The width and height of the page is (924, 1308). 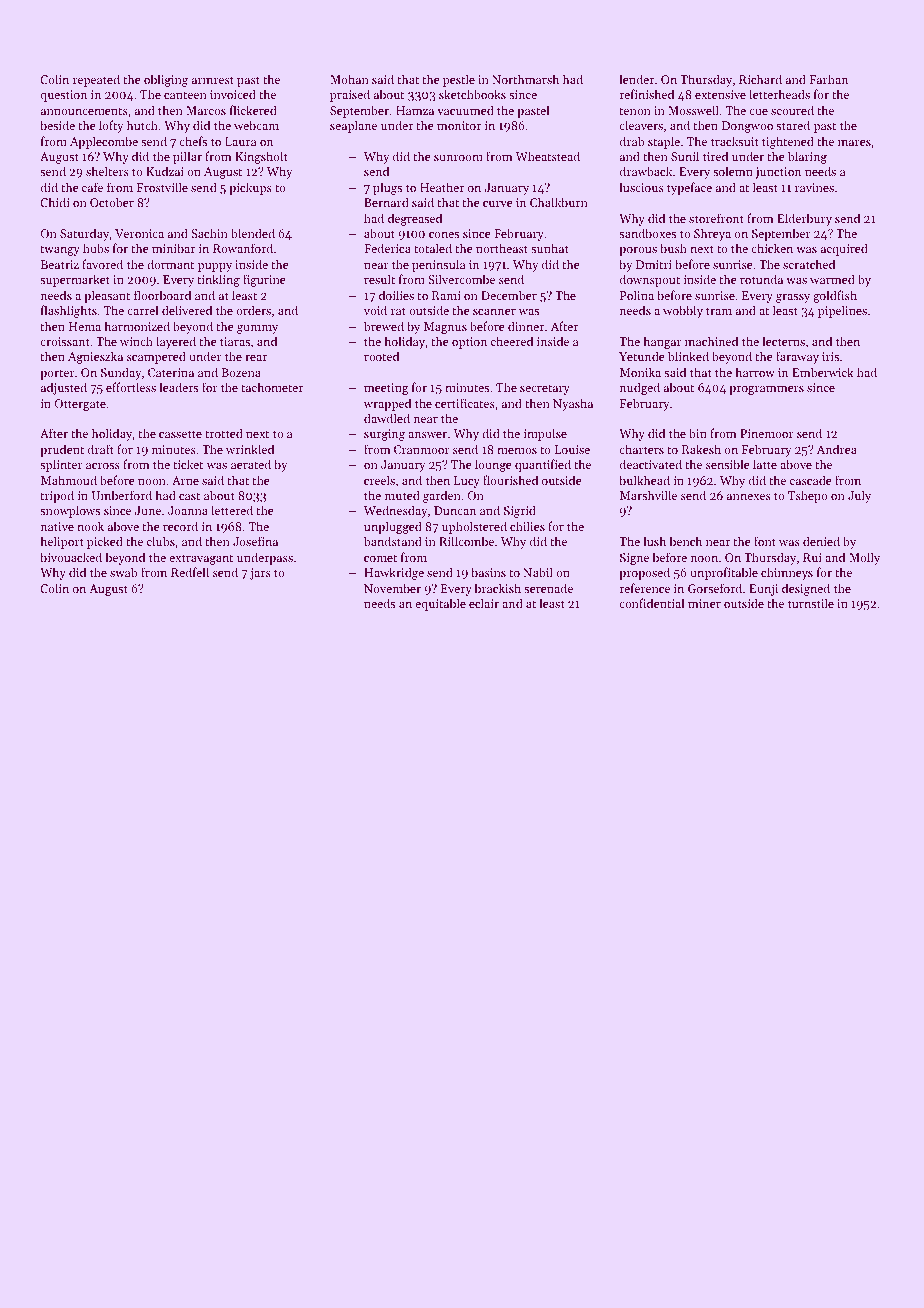 What do you see at coordinates (260, 574) in the page?
I see `jars` at bounding box center [260, 574].
